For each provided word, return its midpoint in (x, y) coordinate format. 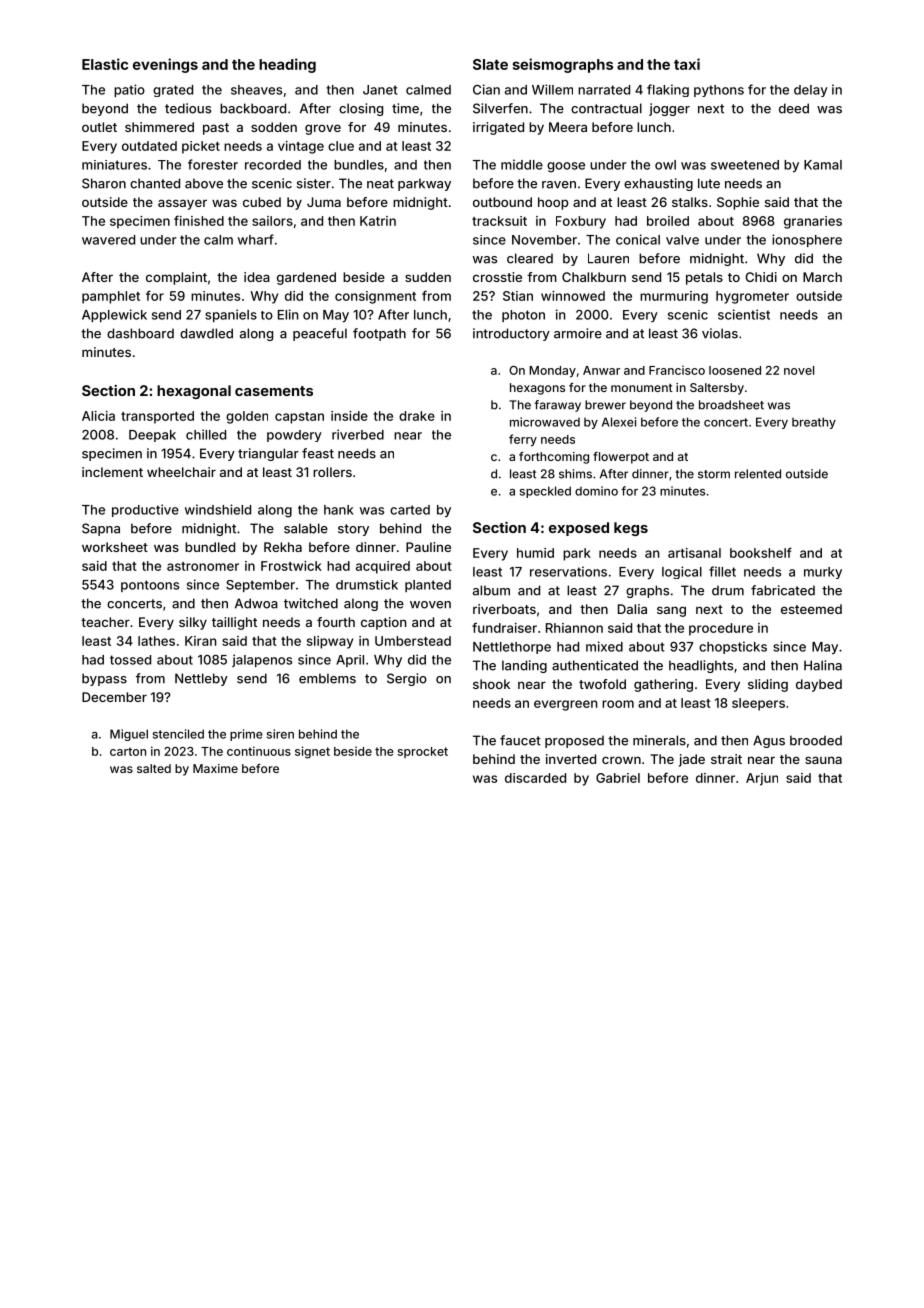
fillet (722, 571)
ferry (523, 440)
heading (287, 65)
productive (145, 510)
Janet (380, 90)
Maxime (215, 768)
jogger (669, 109)
